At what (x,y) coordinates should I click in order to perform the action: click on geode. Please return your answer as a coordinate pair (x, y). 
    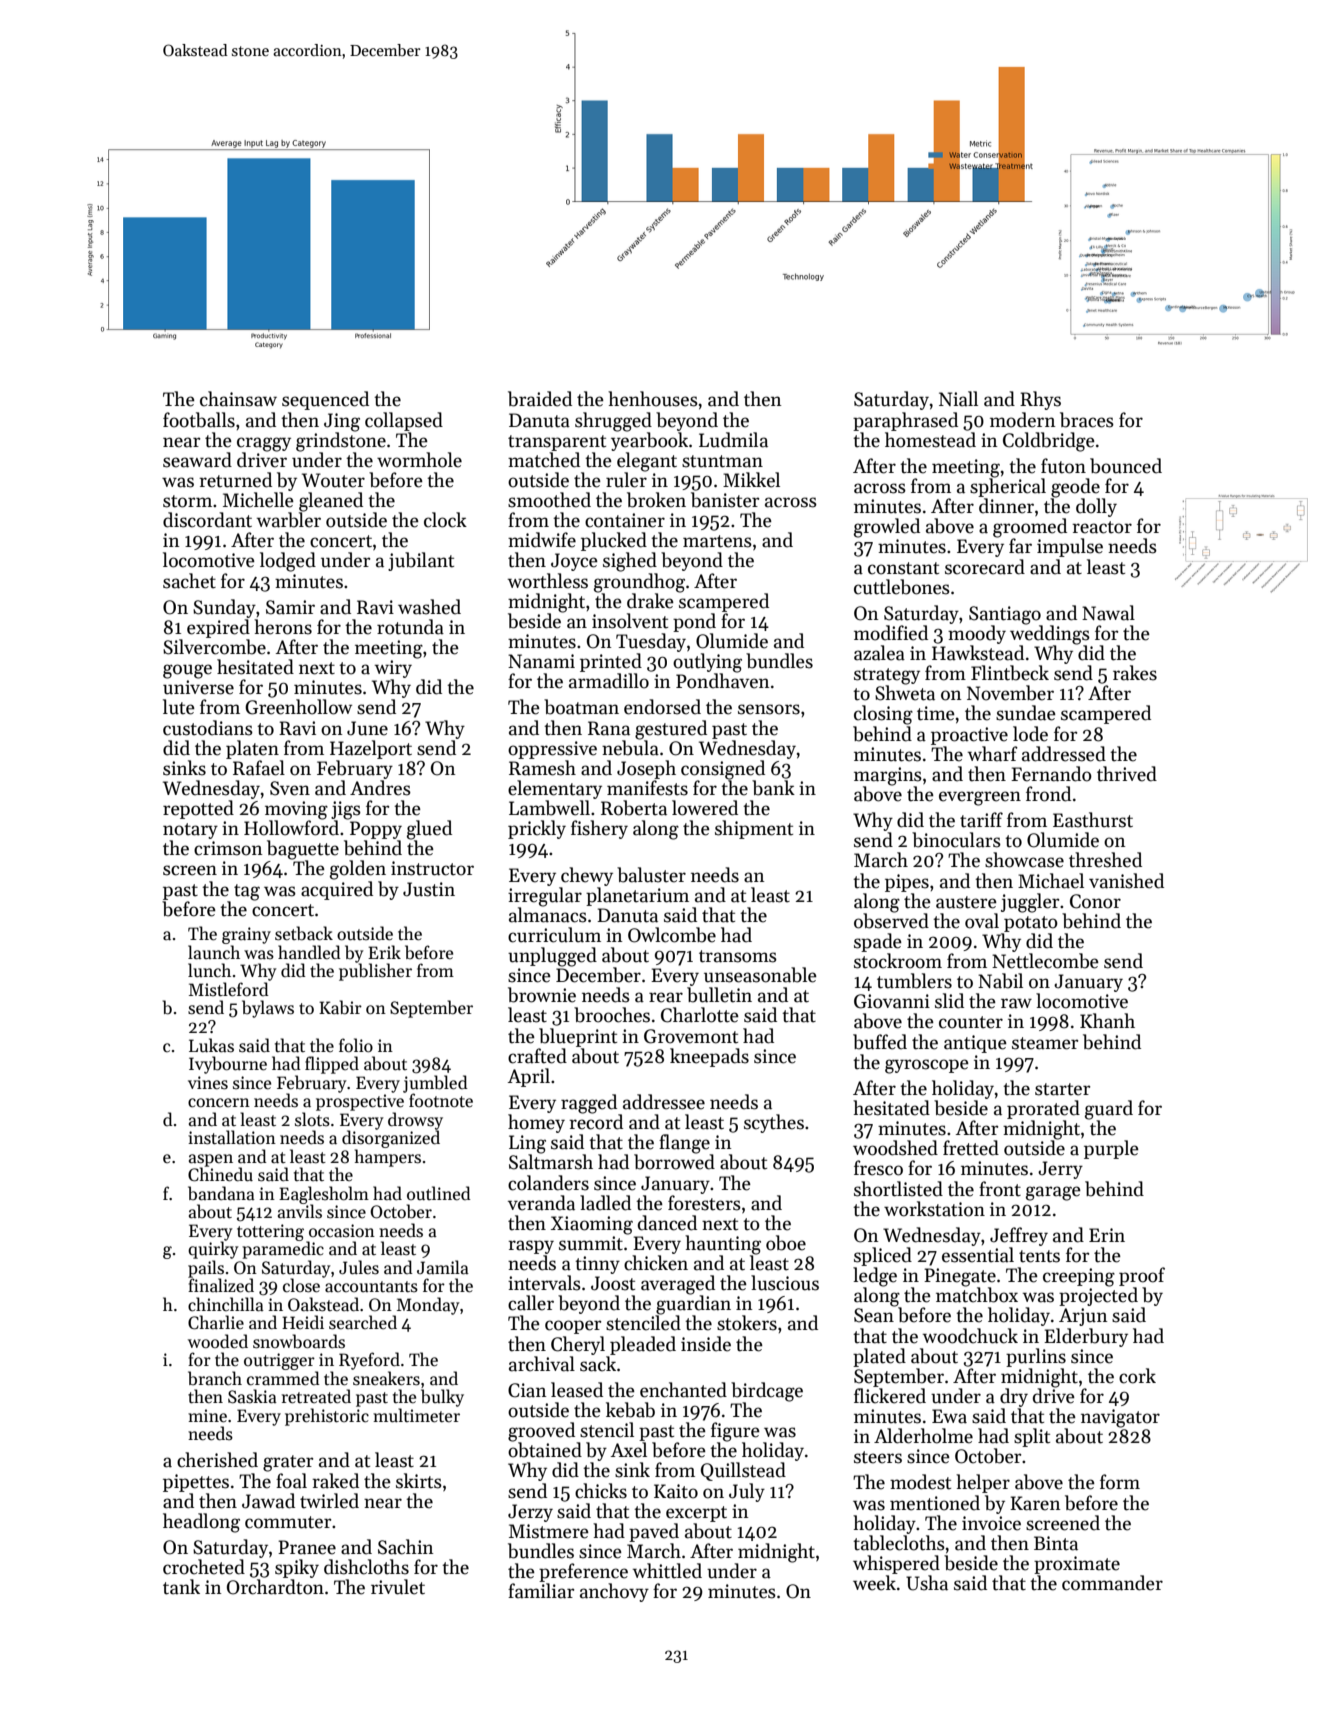
    Looking at the image, I should click on (1075, 488).
